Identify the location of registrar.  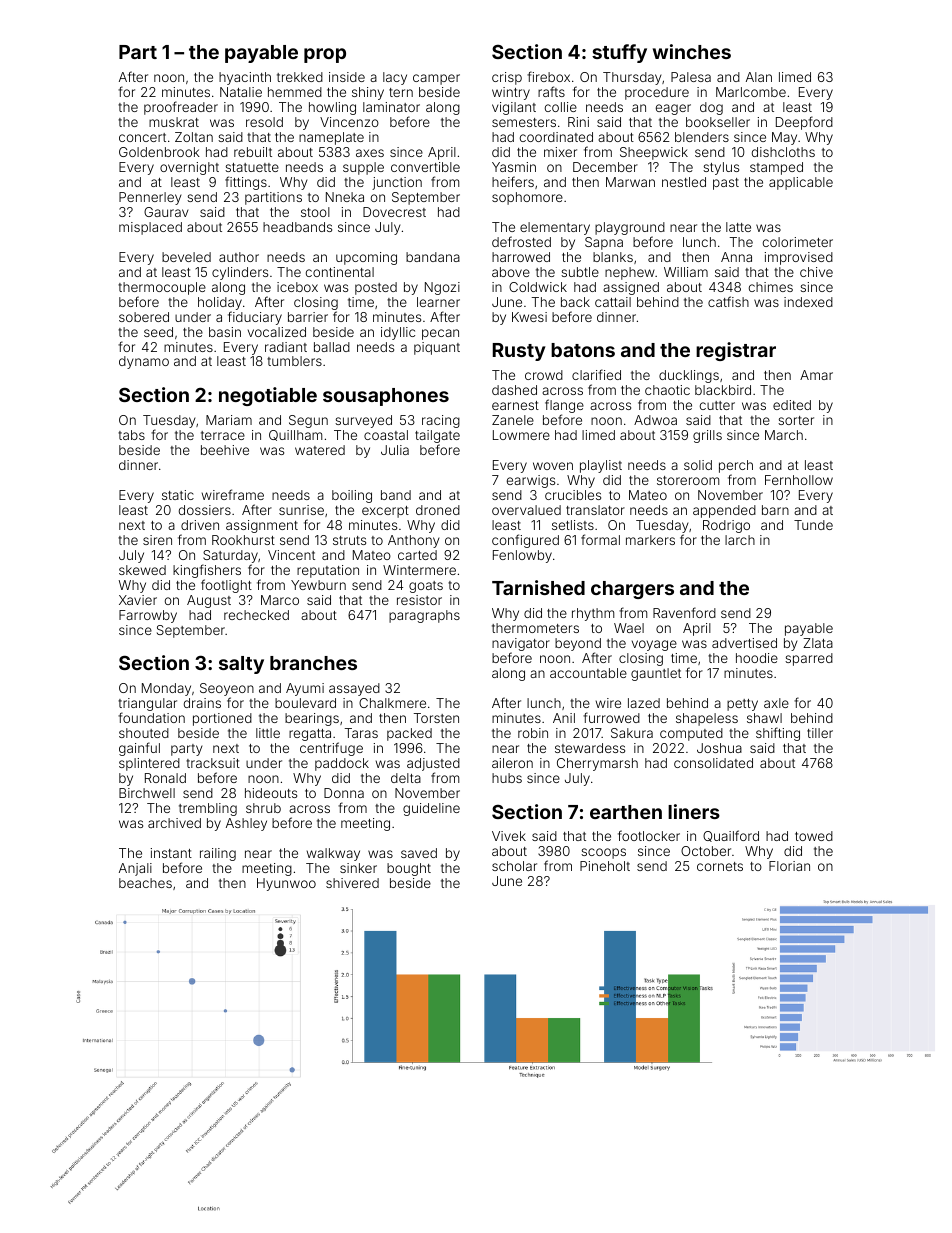
(736, 351).
